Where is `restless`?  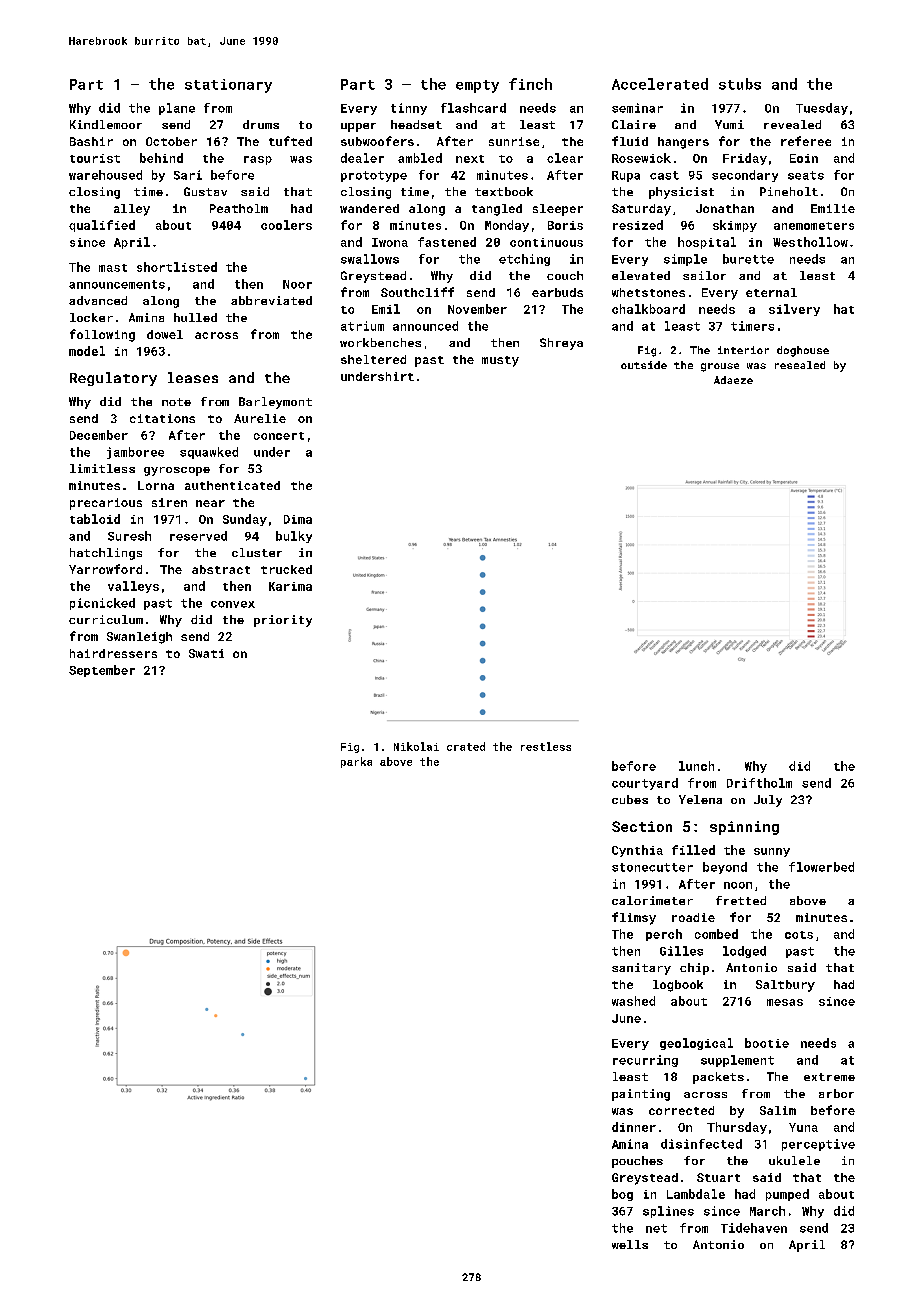
restless is located at coordinates (546, 746).
